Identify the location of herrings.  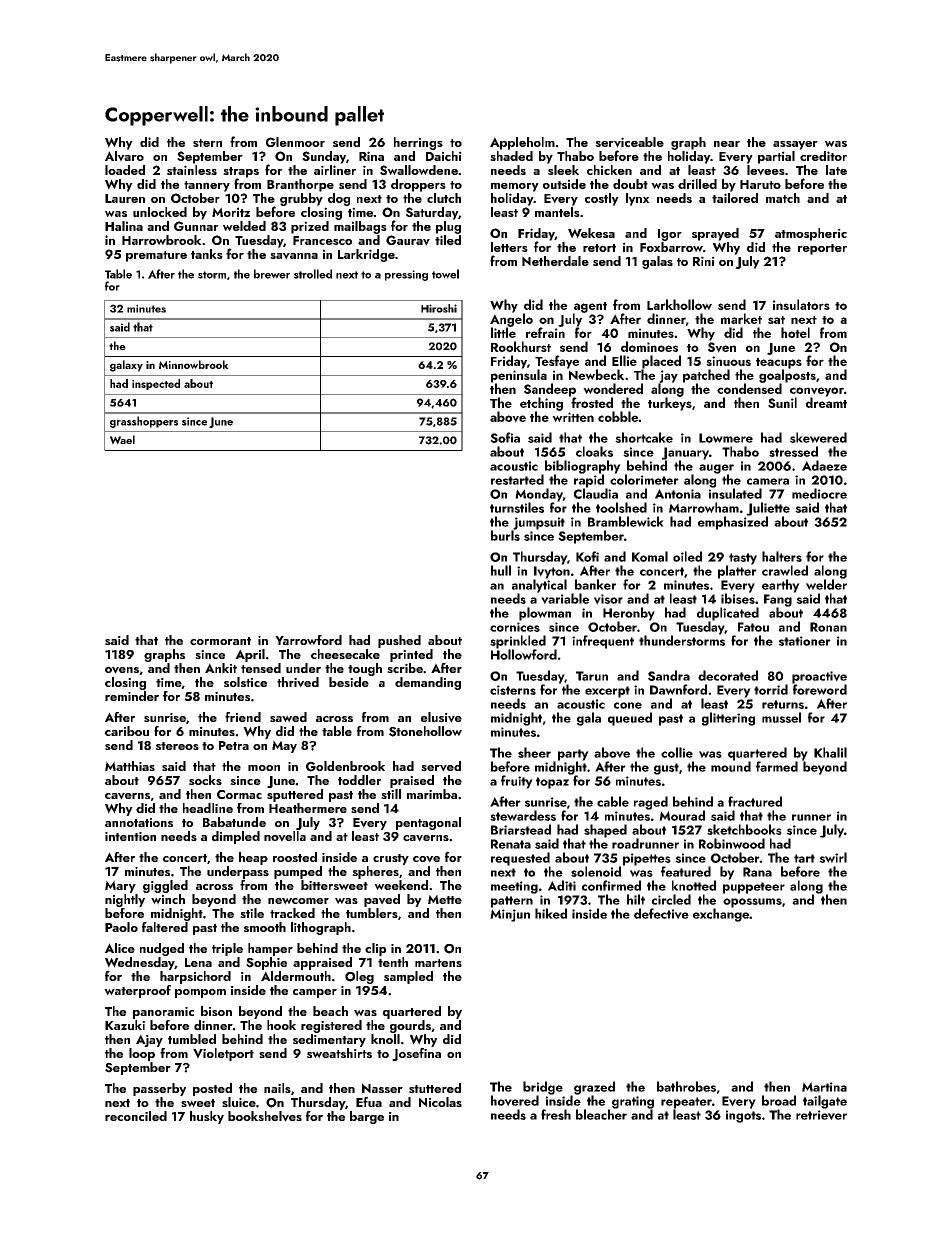
(418, 143).
